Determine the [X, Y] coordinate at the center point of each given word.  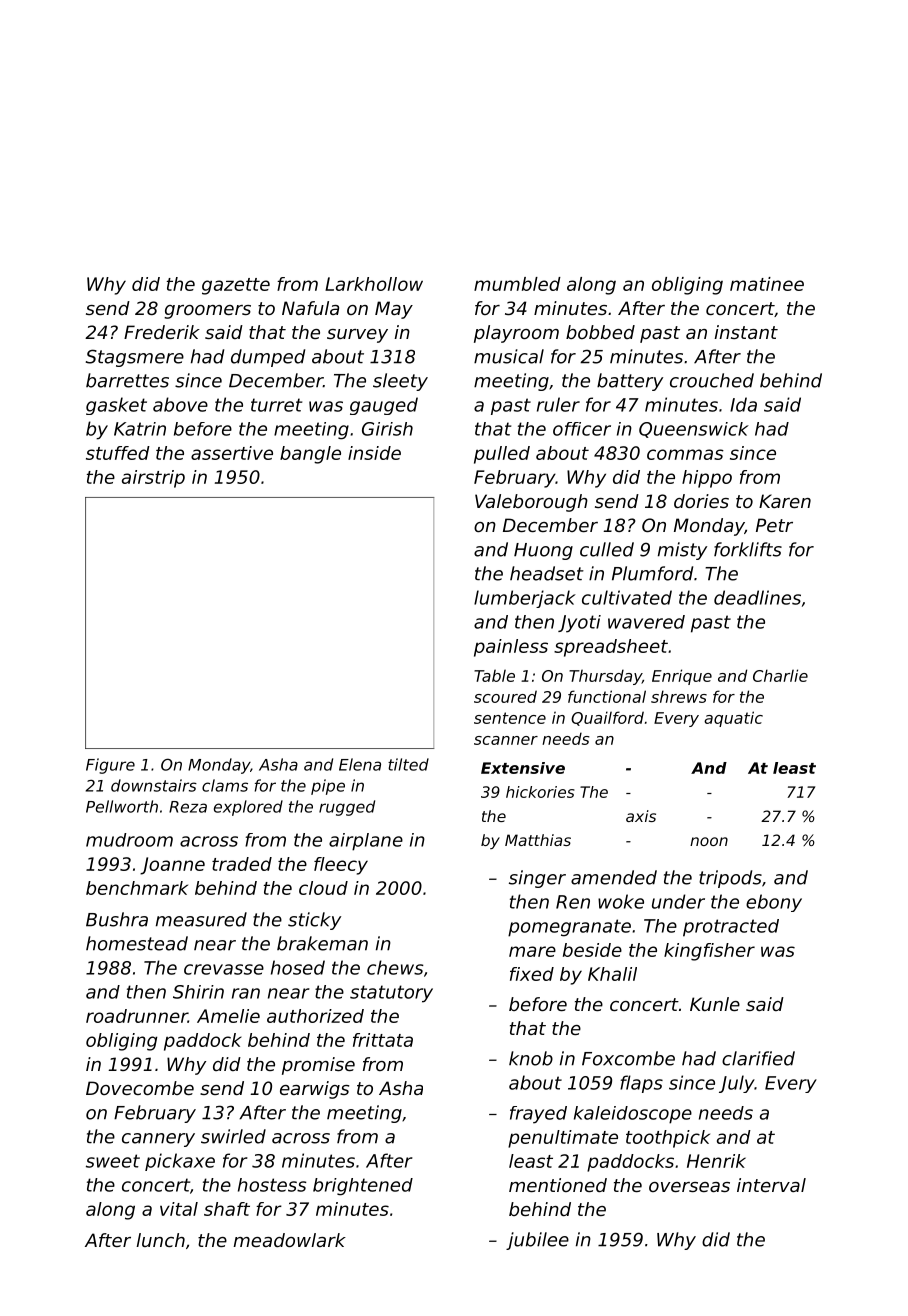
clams [225, 785]
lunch [160, 1240]
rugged [347, 808]
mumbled [517, 284]
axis [641, 816]
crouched [712, 380]
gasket [116, 406]
